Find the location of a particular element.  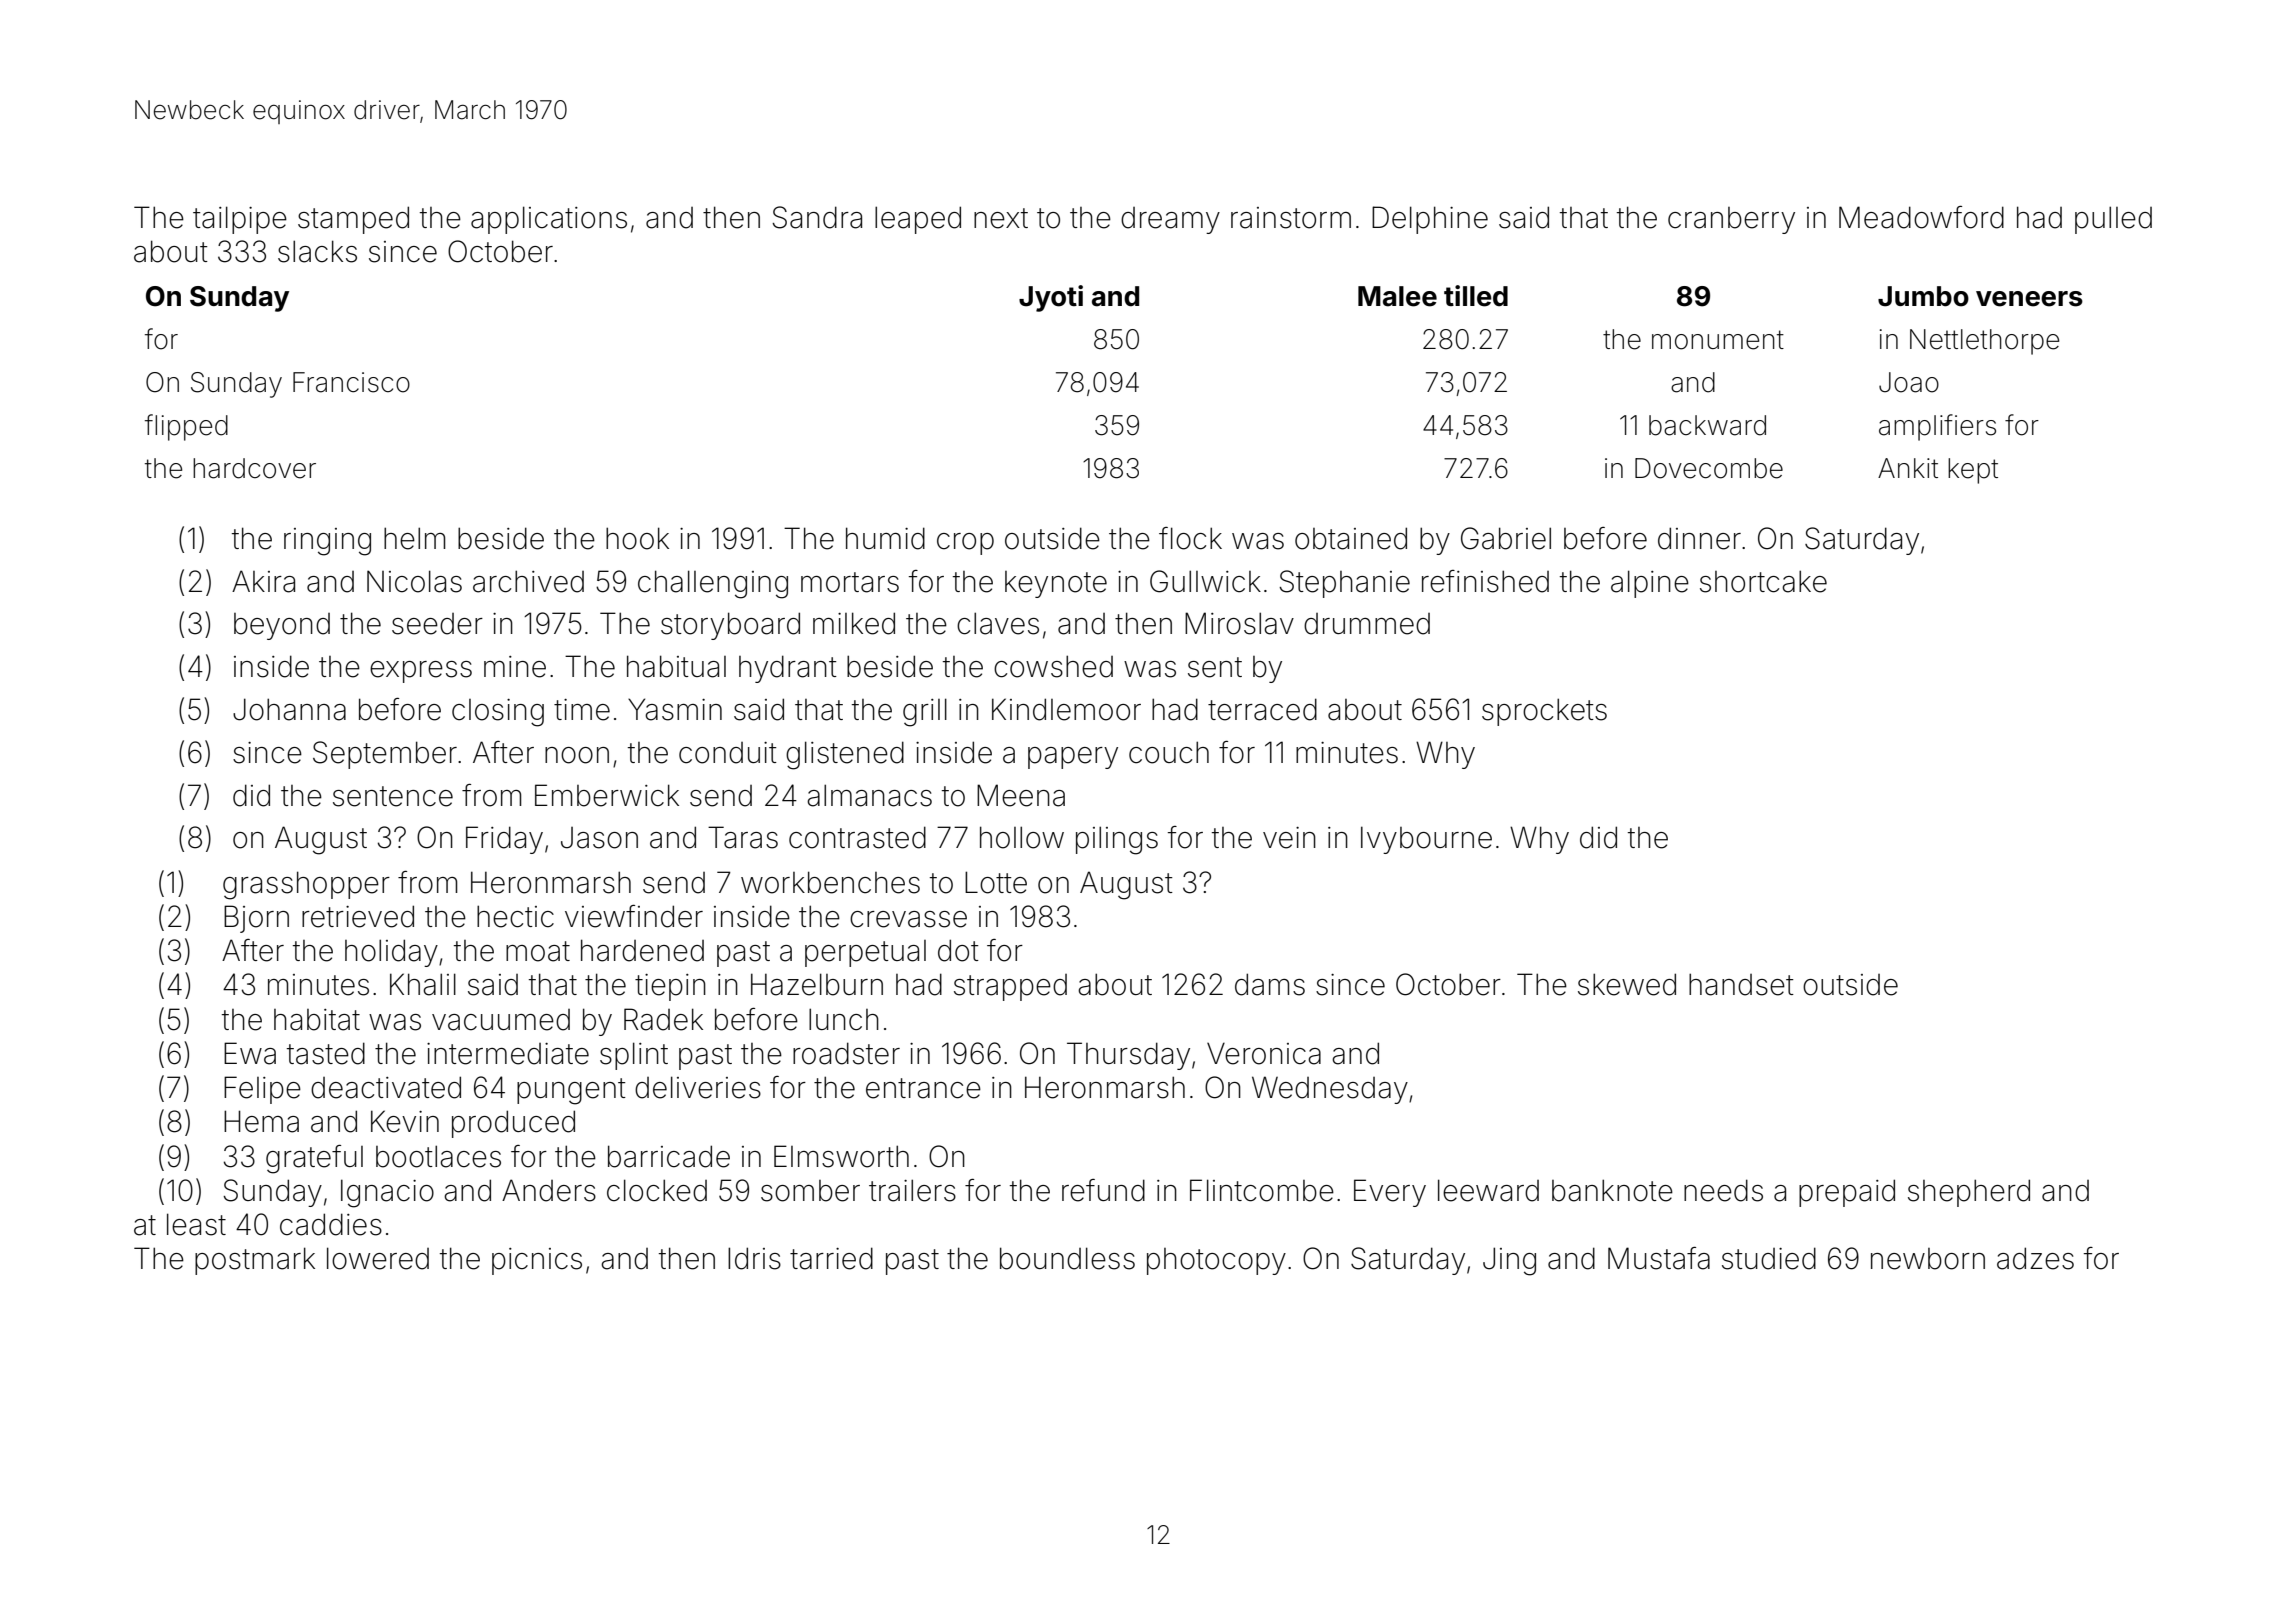

hardcover is located at coordinates (254, 468).
